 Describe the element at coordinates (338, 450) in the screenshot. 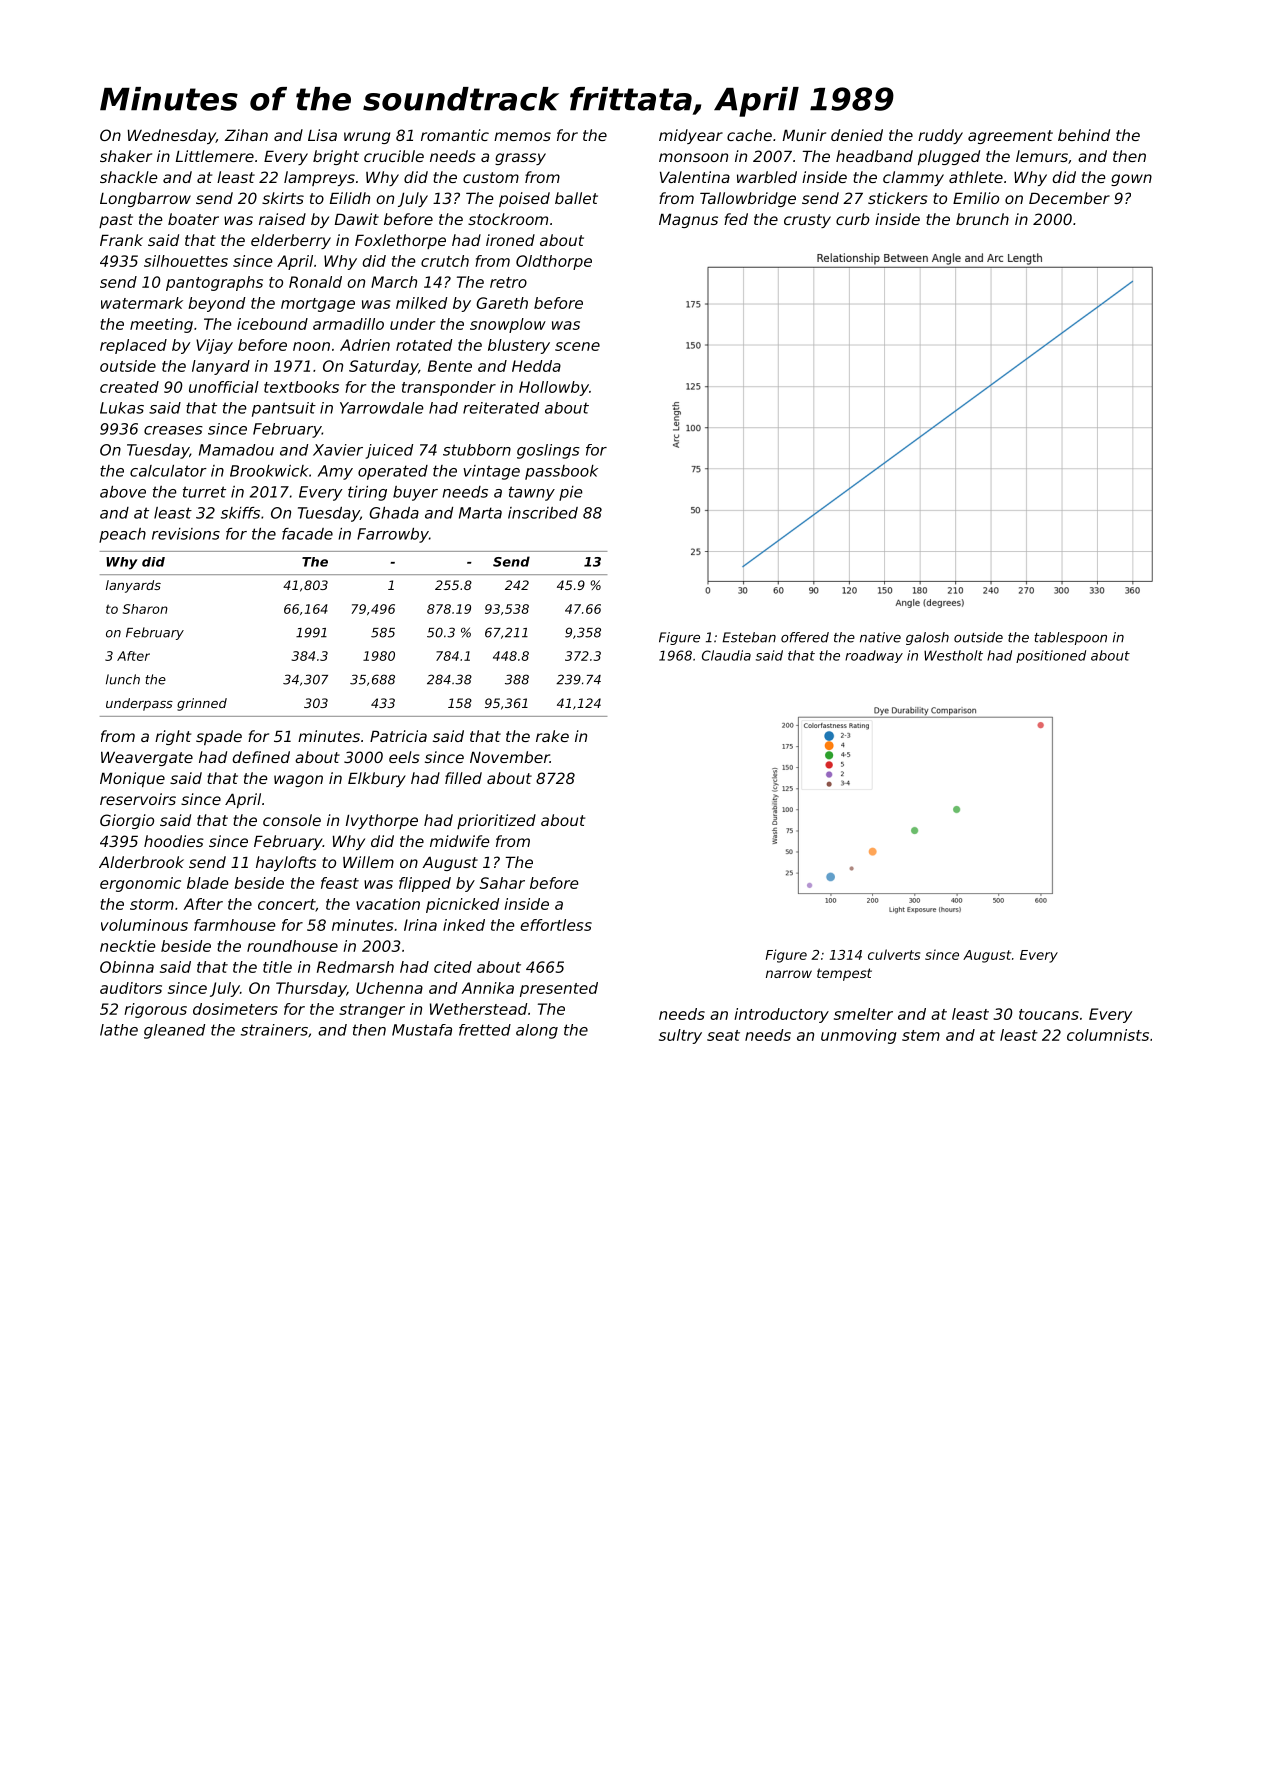

I see `Xavier` at that location.
